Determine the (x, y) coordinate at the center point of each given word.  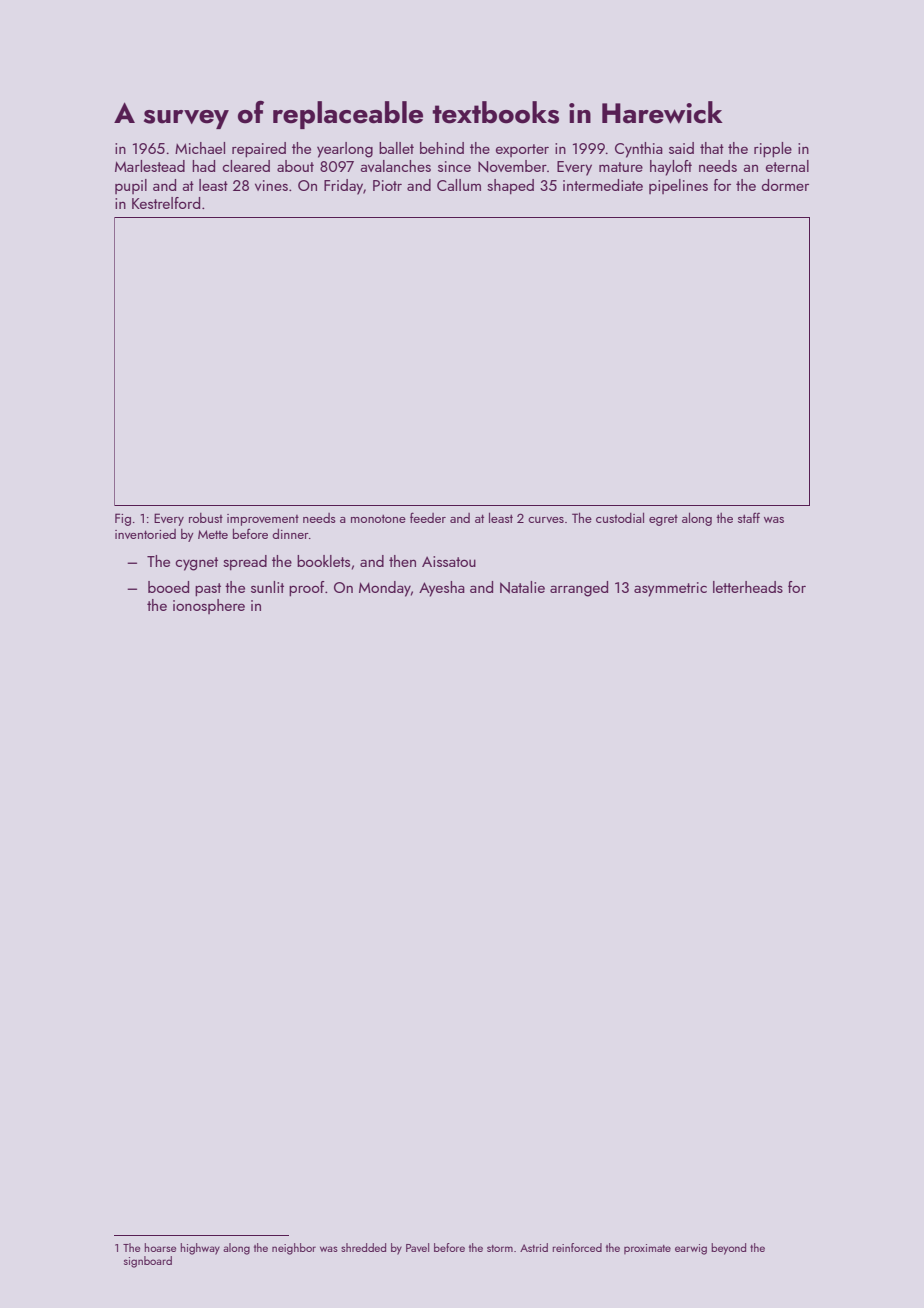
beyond (728, 1249)
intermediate (603, 185)
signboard (148, 1262)
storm (500, 1248)
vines (271, 185)
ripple (773, 150)
